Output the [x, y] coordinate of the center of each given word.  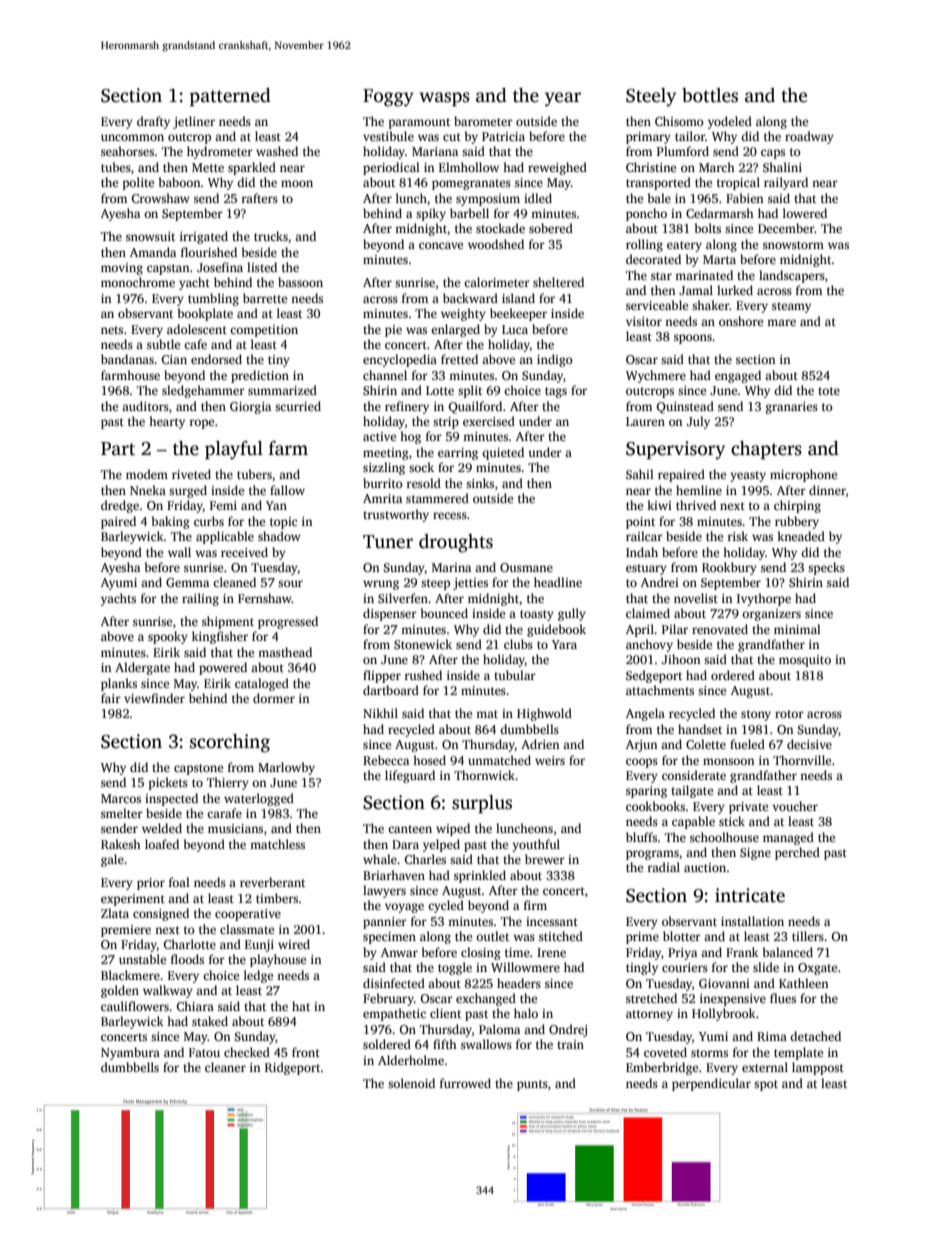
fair [111, 698]
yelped [441, 845]
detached [815, 1036]
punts [532, 1085]
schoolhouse [724, 837]
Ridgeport [293, 1068]
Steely [651, 97]
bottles [710, 95]
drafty [153, 122]
